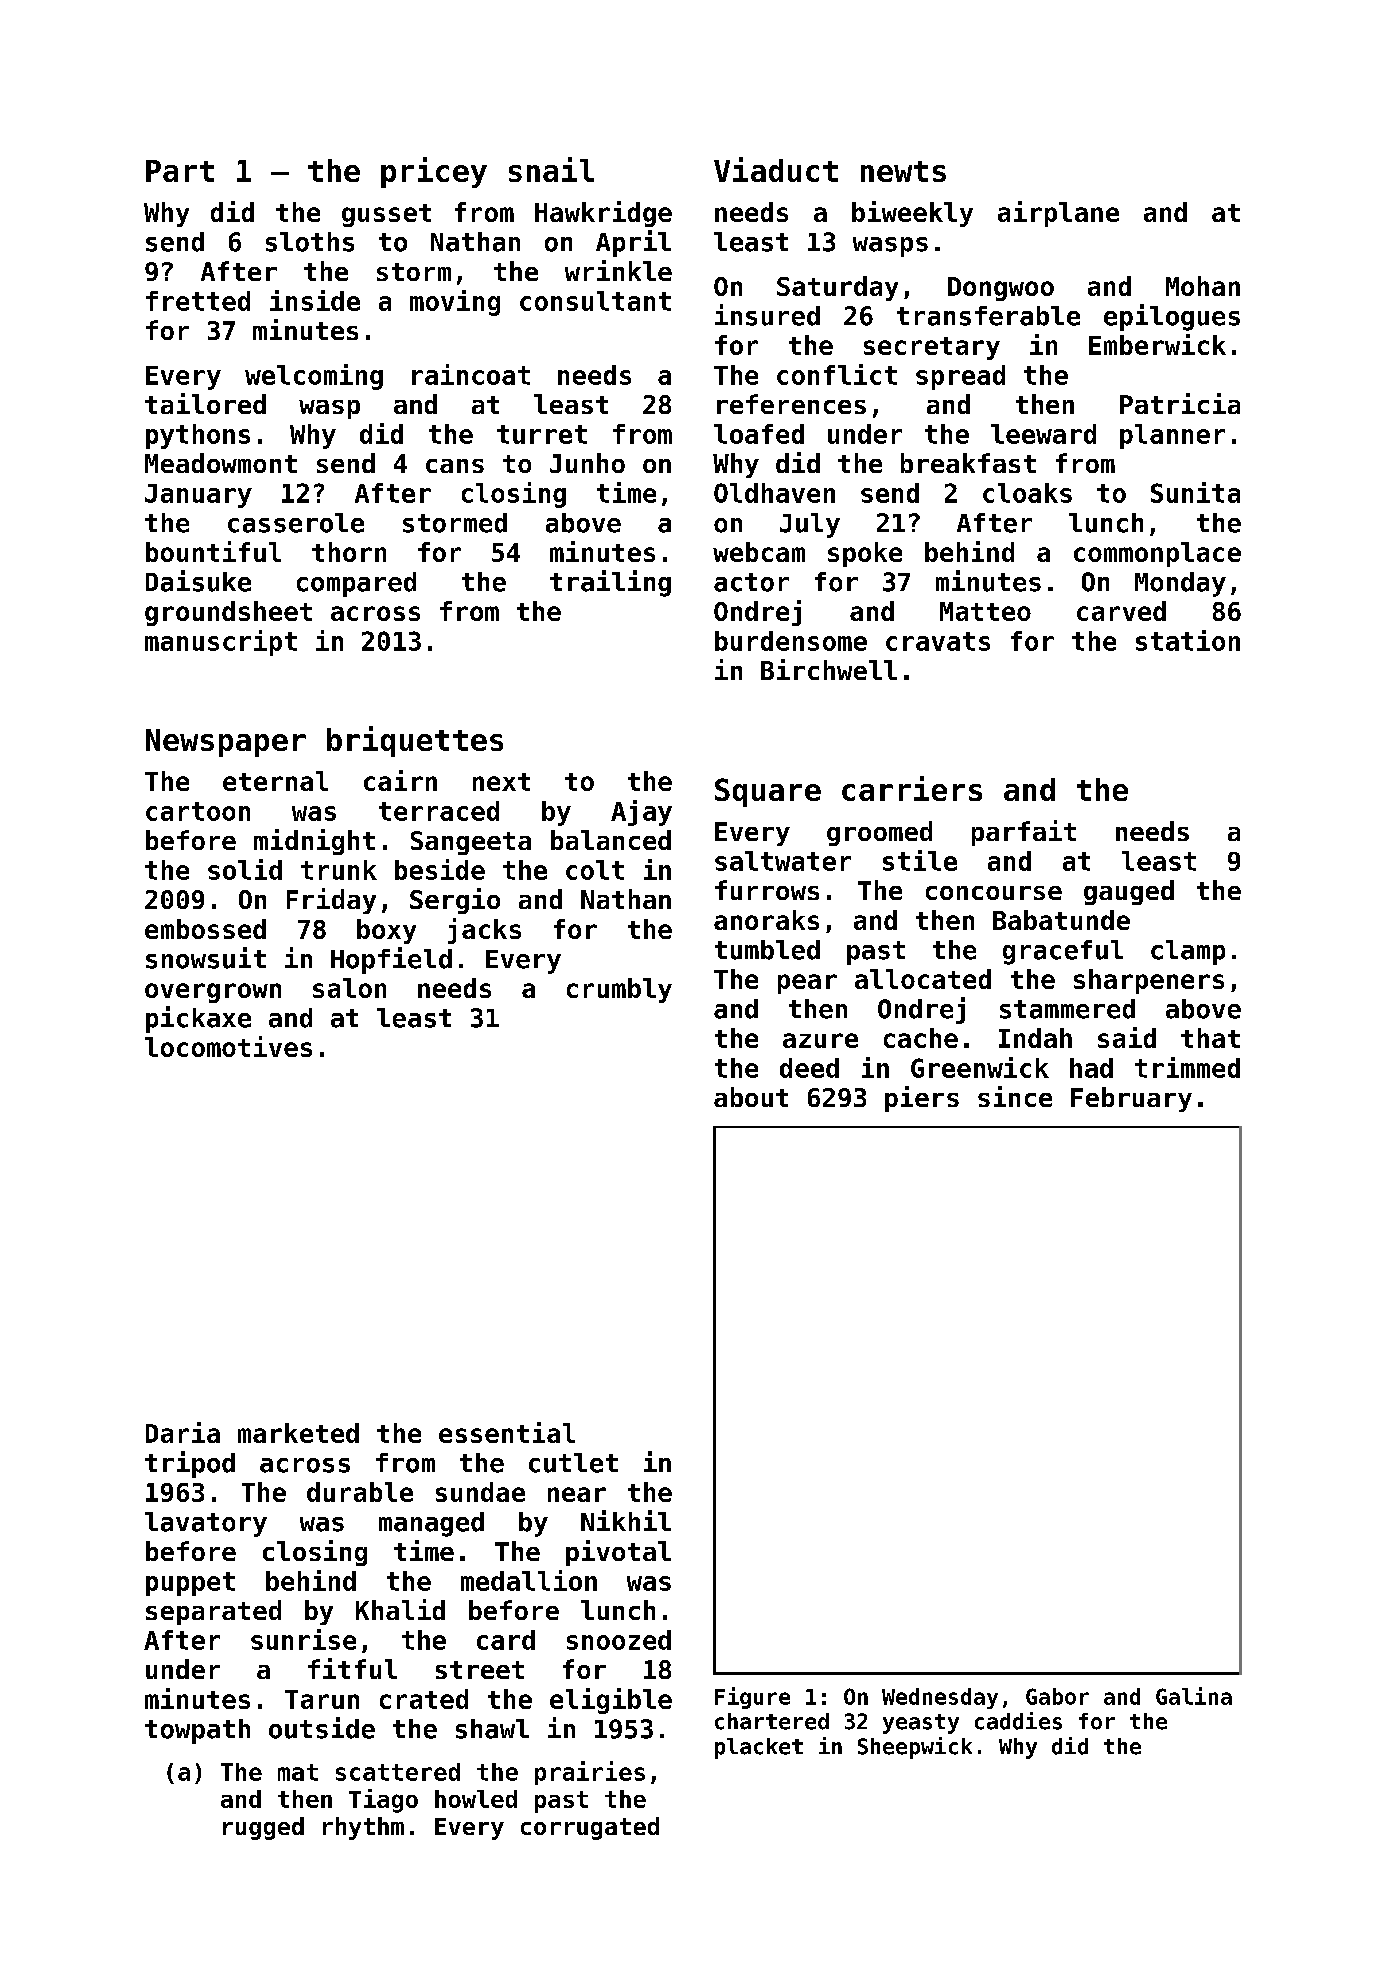 The width and height of the screenshot is (1386, 1969). I want to click on pivotal, so click(618, 1553).
